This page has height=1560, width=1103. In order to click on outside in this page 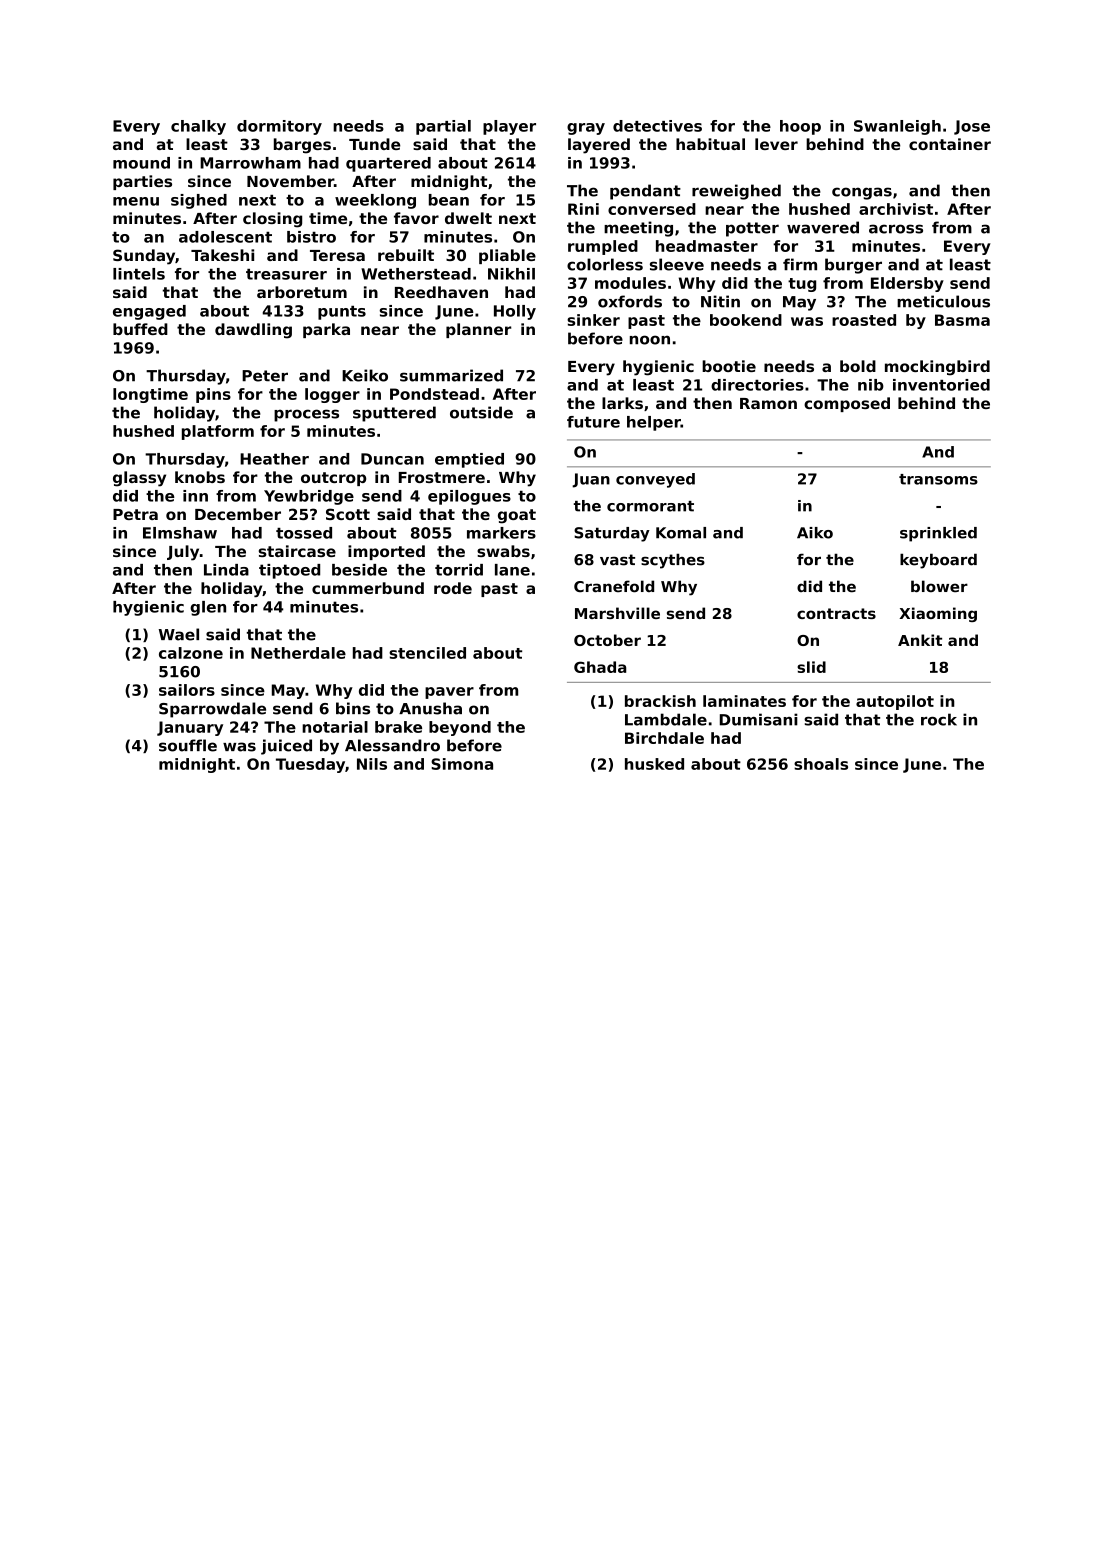, I will do `click(481, 412)`.
